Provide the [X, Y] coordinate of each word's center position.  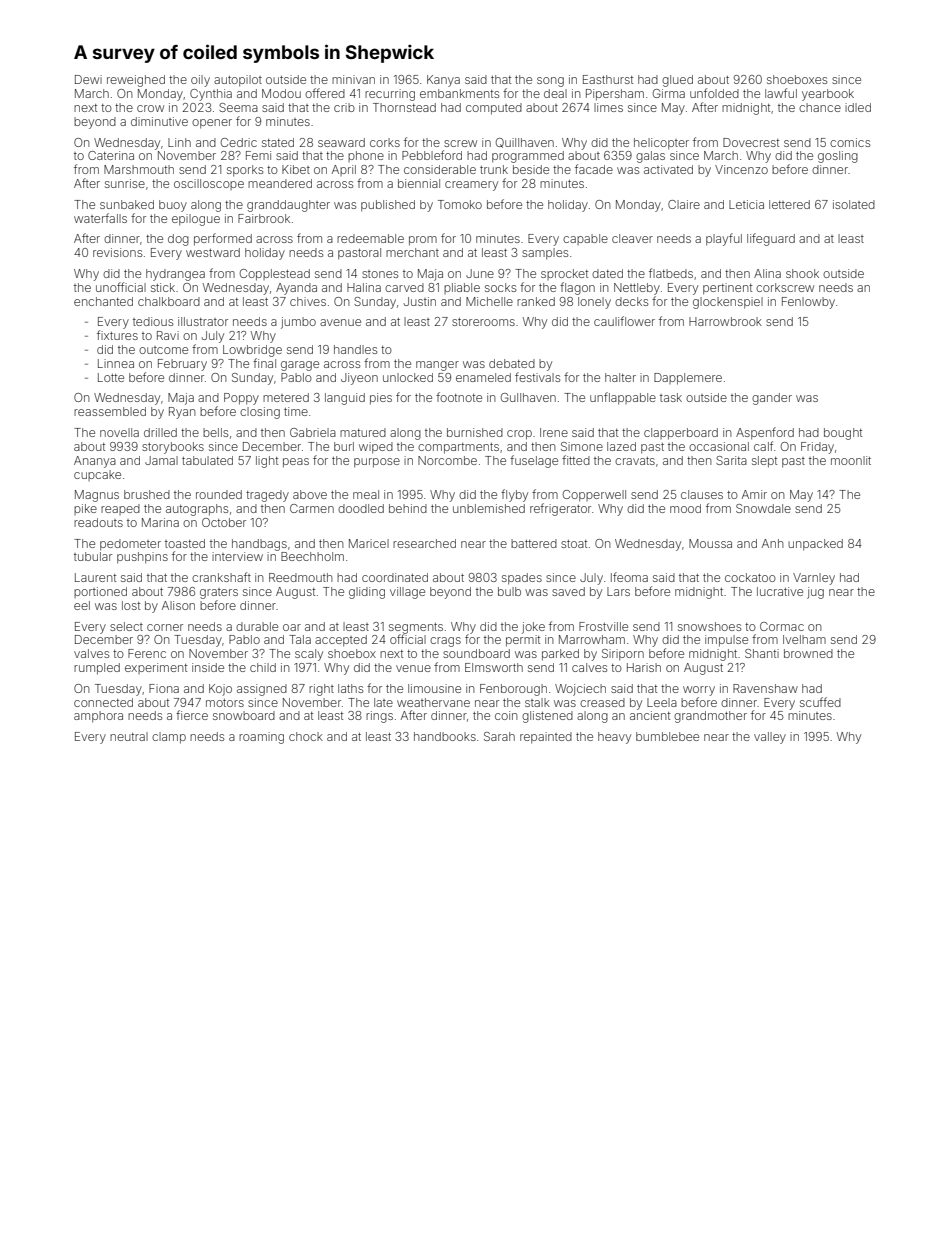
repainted [546, 738]
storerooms [483, 322]
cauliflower [624, 321]
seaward [341, 142]
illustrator [203, 321]
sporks [245, 171]
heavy [614, 738]
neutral [129, 736]
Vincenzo [741, 169]
